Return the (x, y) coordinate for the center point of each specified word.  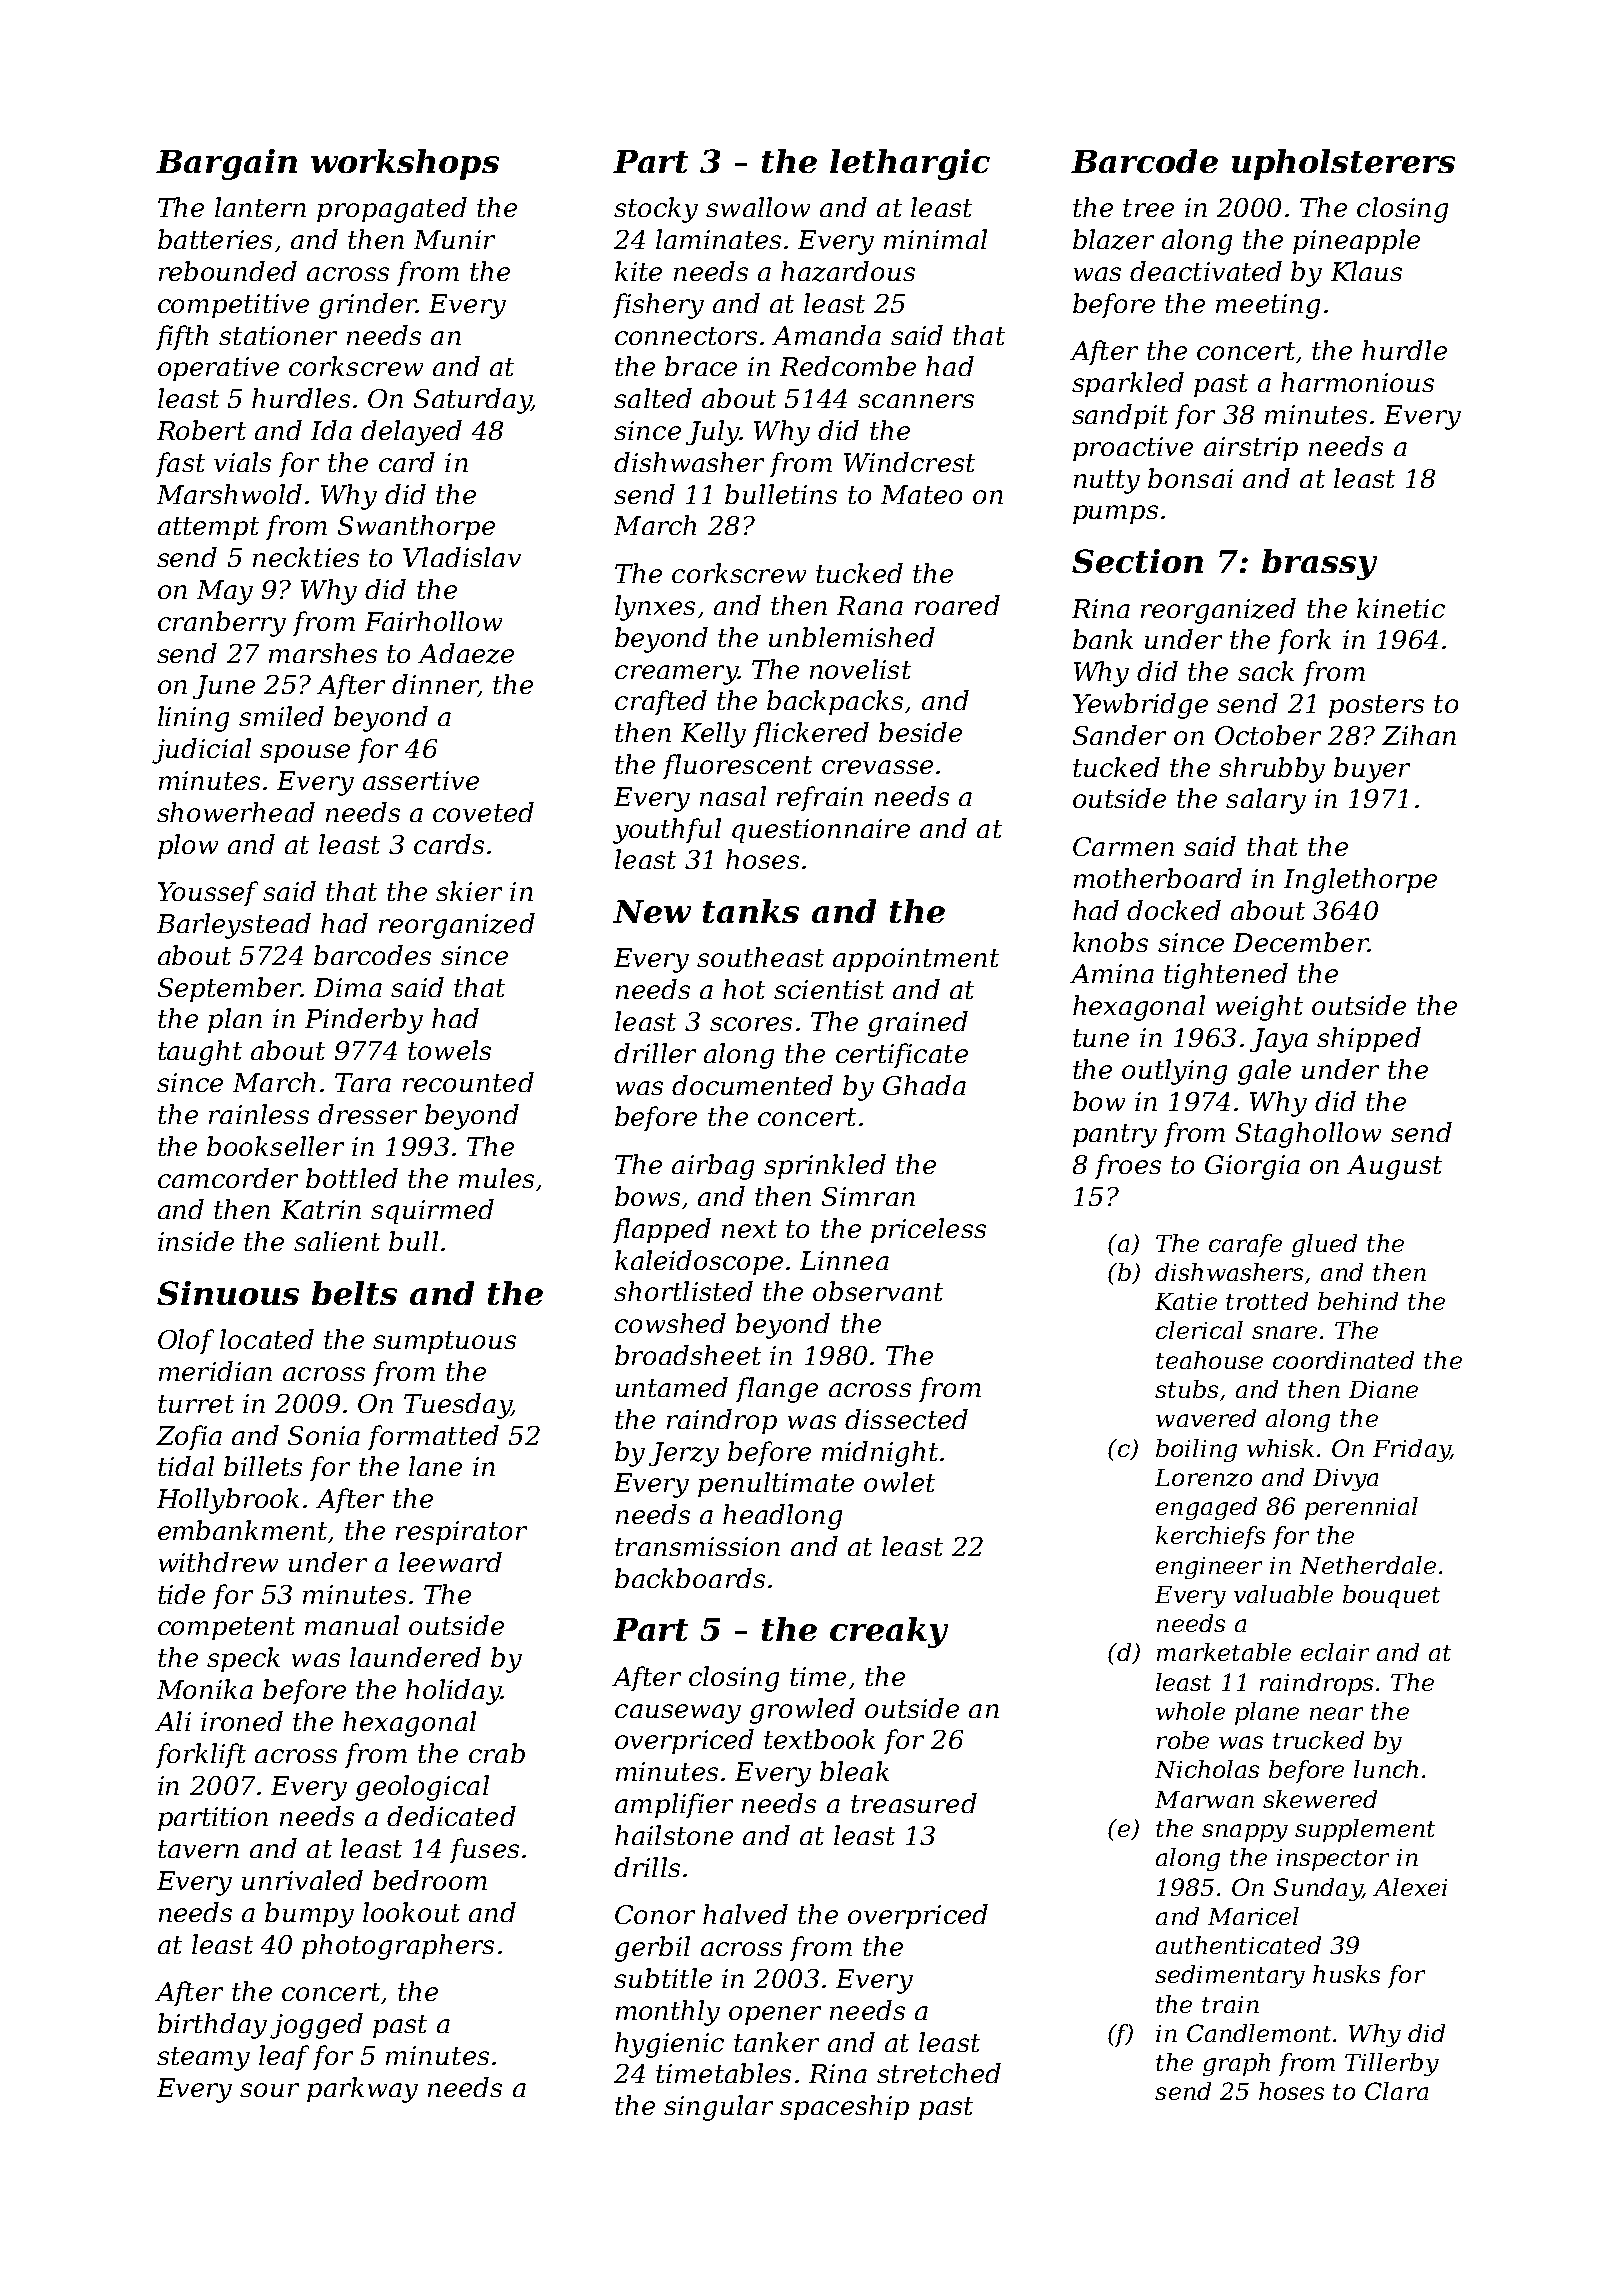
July (713, 433)
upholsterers (1343, 164)
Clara (1396, 2091)
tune (1101, 1038)
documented (752, 1085)
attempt (208, 528)
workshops (405, 164)
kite (638, 271)
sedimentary (1230, 1976)
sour (269, 2090)
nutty (1107, 482)
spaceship (844, 2107)
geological (422, 1788)
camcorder (228, 1178)
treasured (914, 1803)
